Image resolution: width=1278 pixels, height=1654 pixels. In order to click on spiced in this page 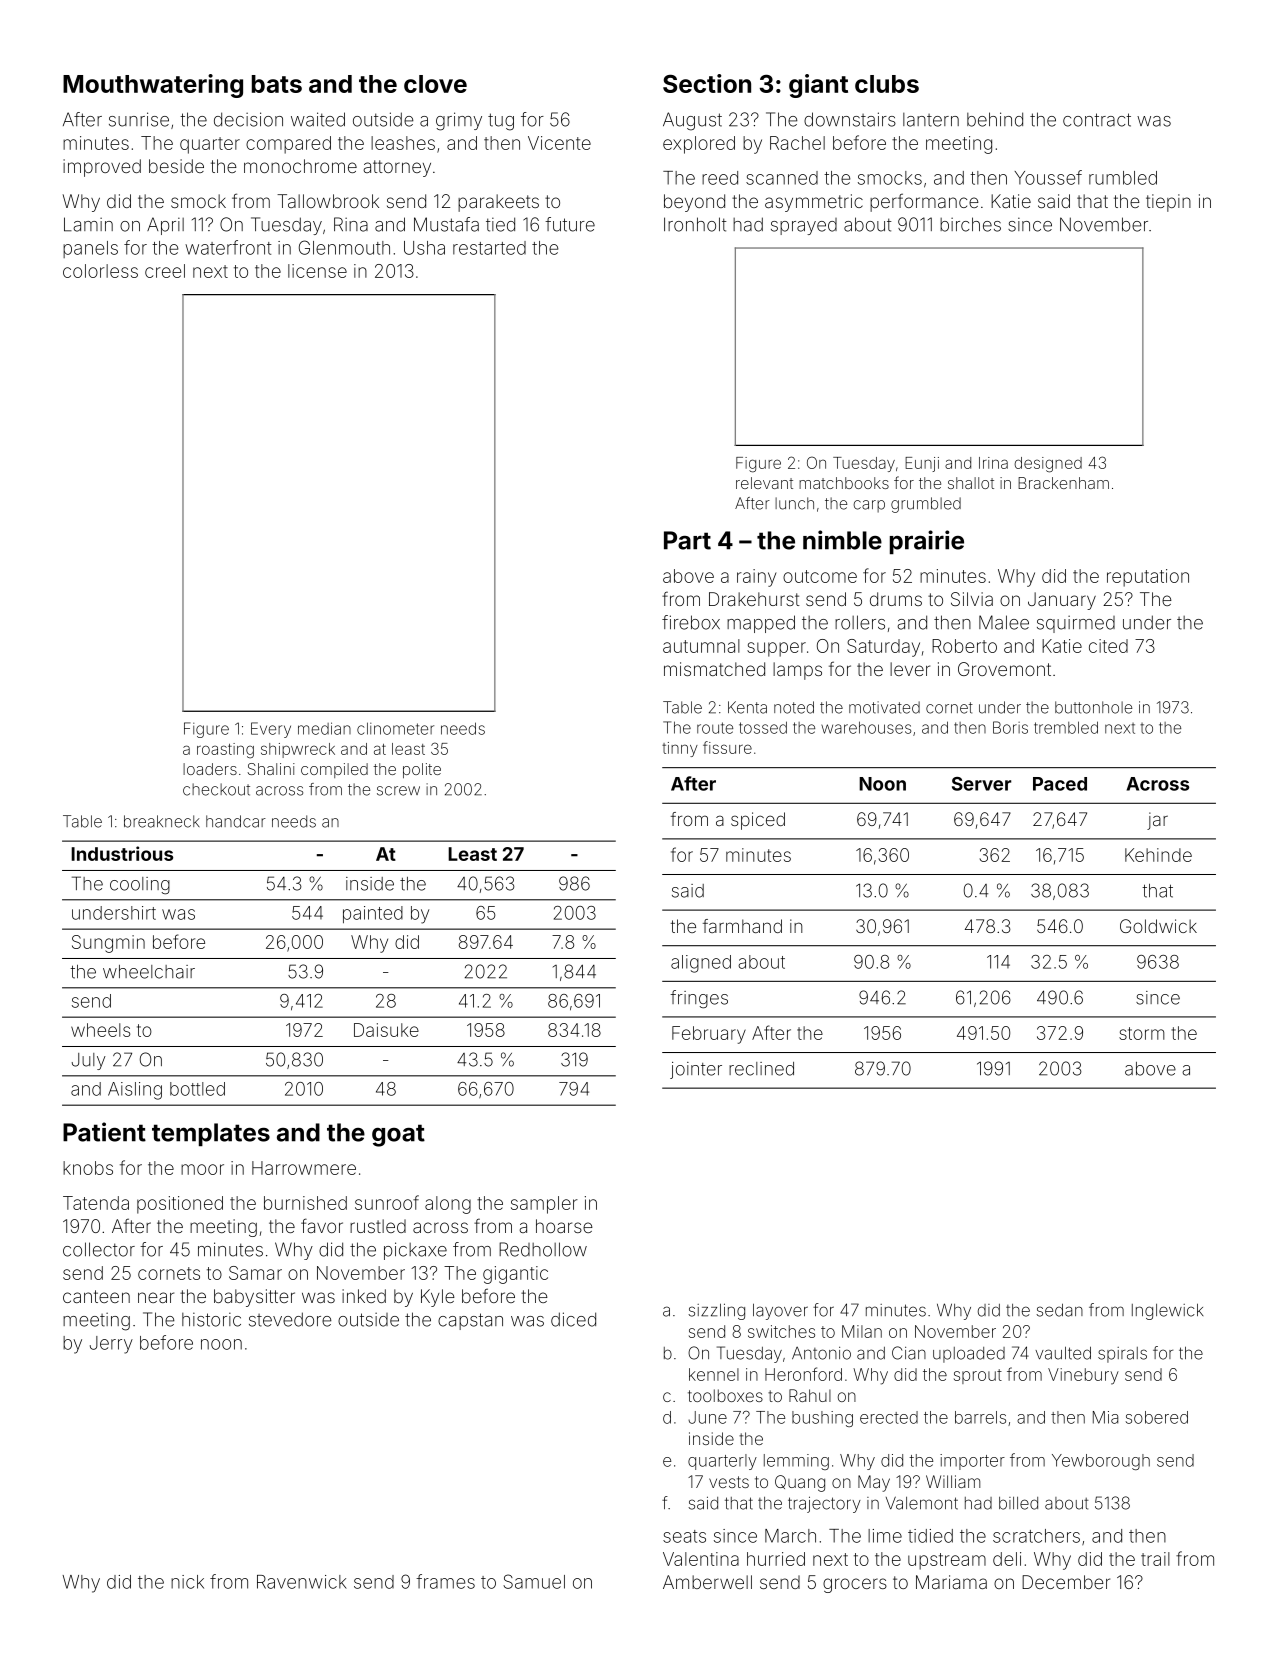, I will do `click(758, 821)`.
